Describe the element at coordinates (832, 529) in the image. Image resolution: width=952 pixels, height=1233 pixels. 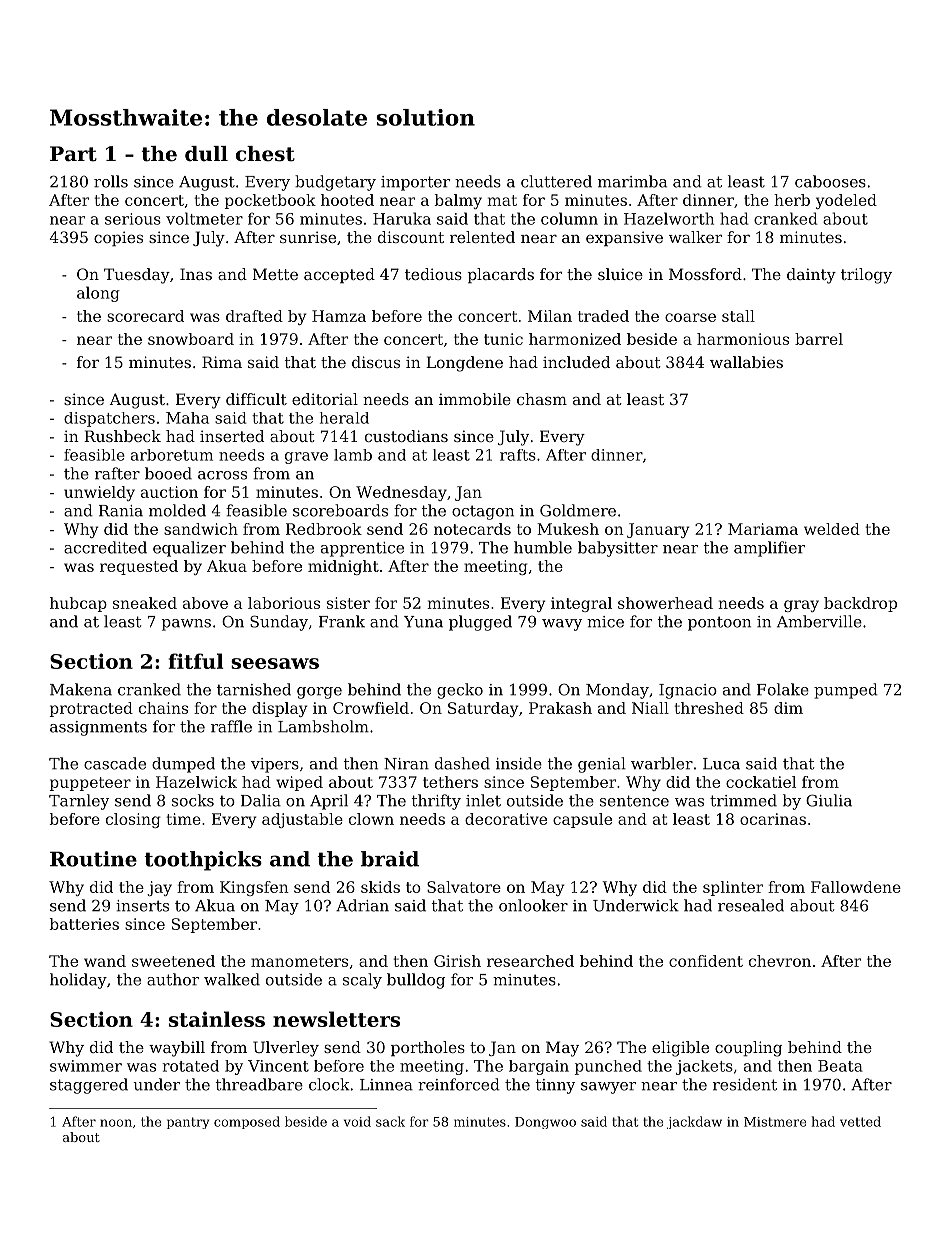
I see `welded` at that location.
